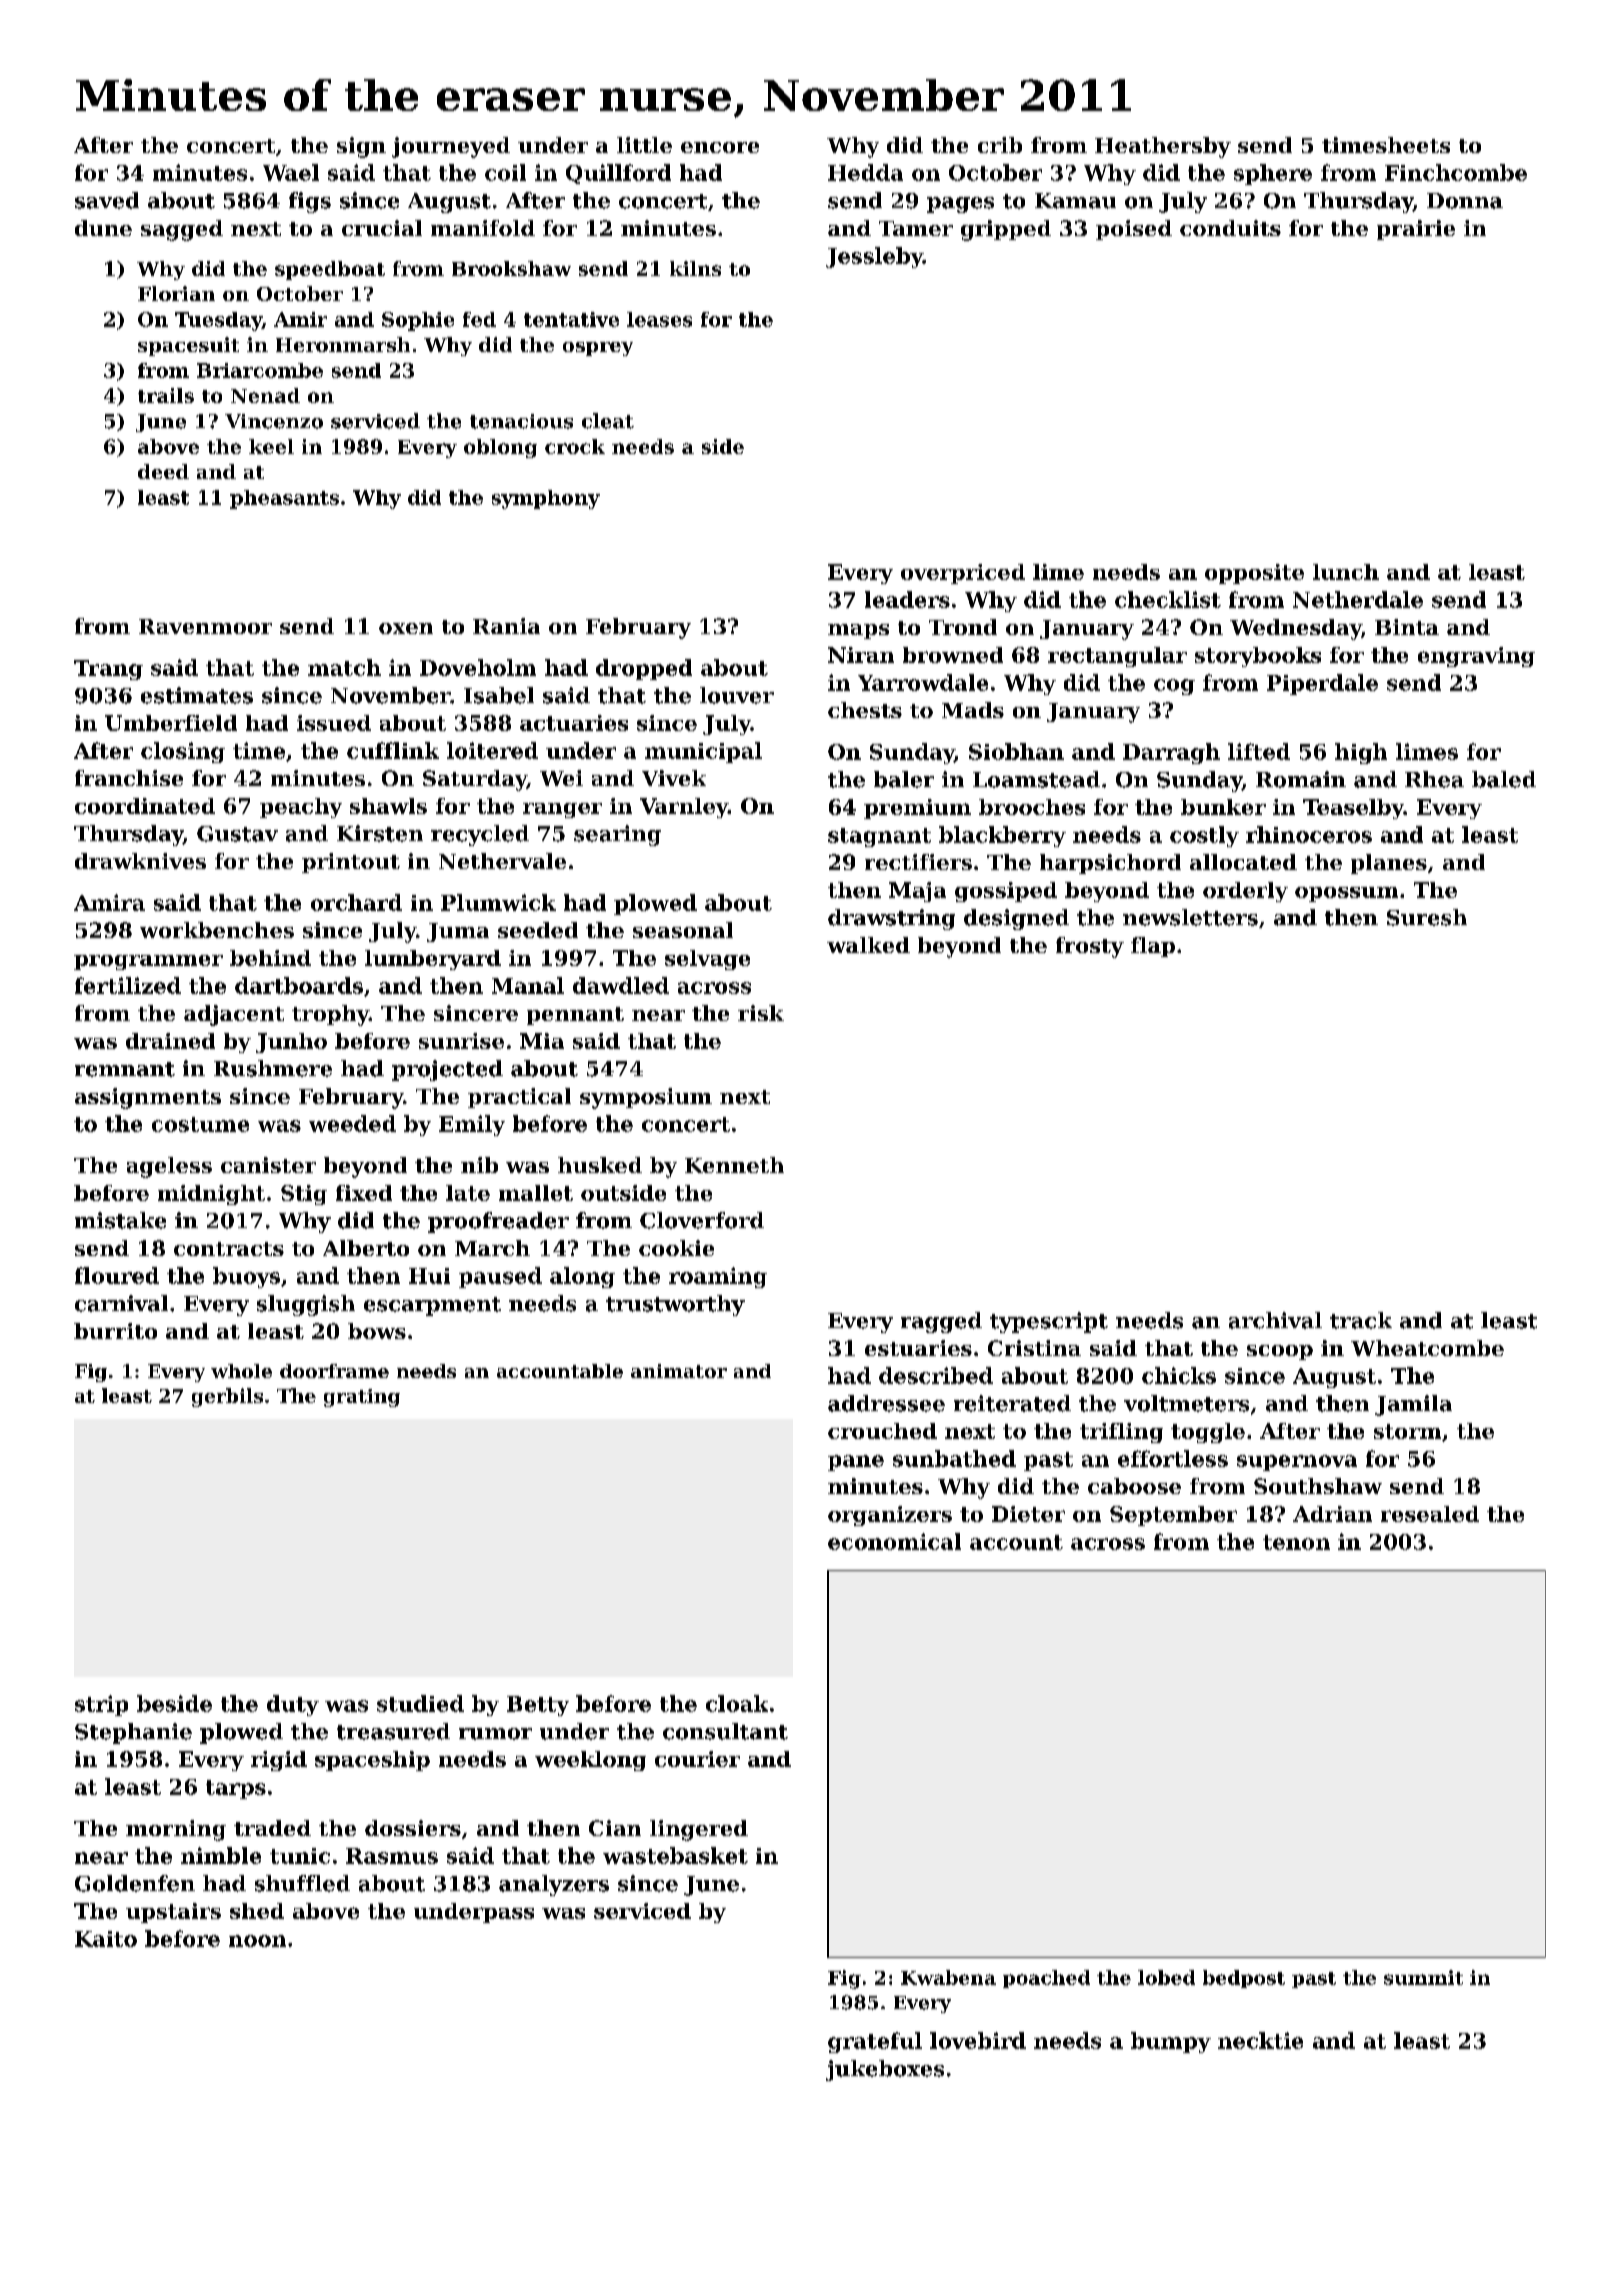 The height and width of the document is (2292, 1620). What do you see at coordinates (1297, 1463) in the document?
I see `supernova` at bounding box center [1297, 1463].
